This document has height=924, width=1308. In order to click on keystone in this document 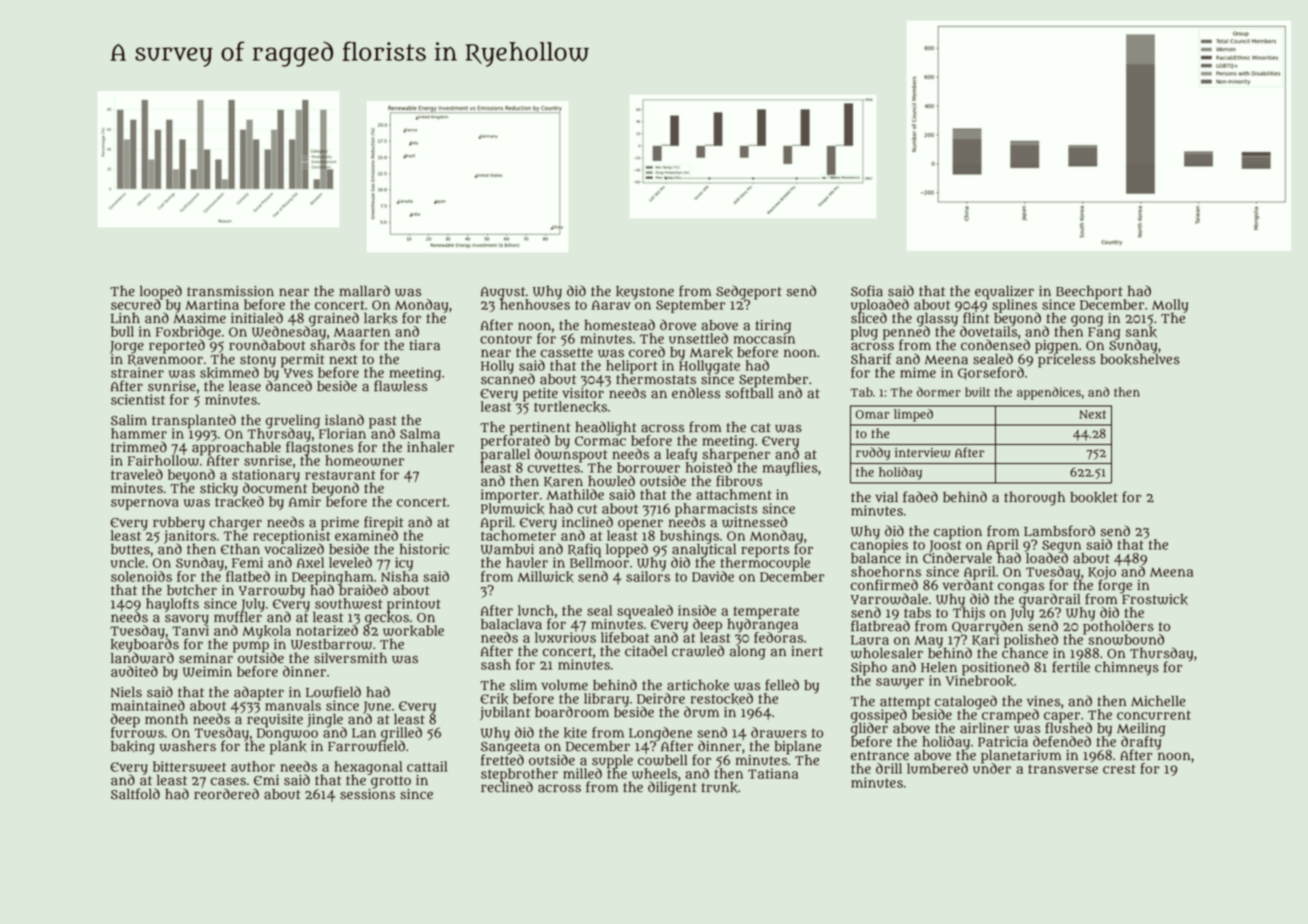, I will do `click(645, 293)`.
